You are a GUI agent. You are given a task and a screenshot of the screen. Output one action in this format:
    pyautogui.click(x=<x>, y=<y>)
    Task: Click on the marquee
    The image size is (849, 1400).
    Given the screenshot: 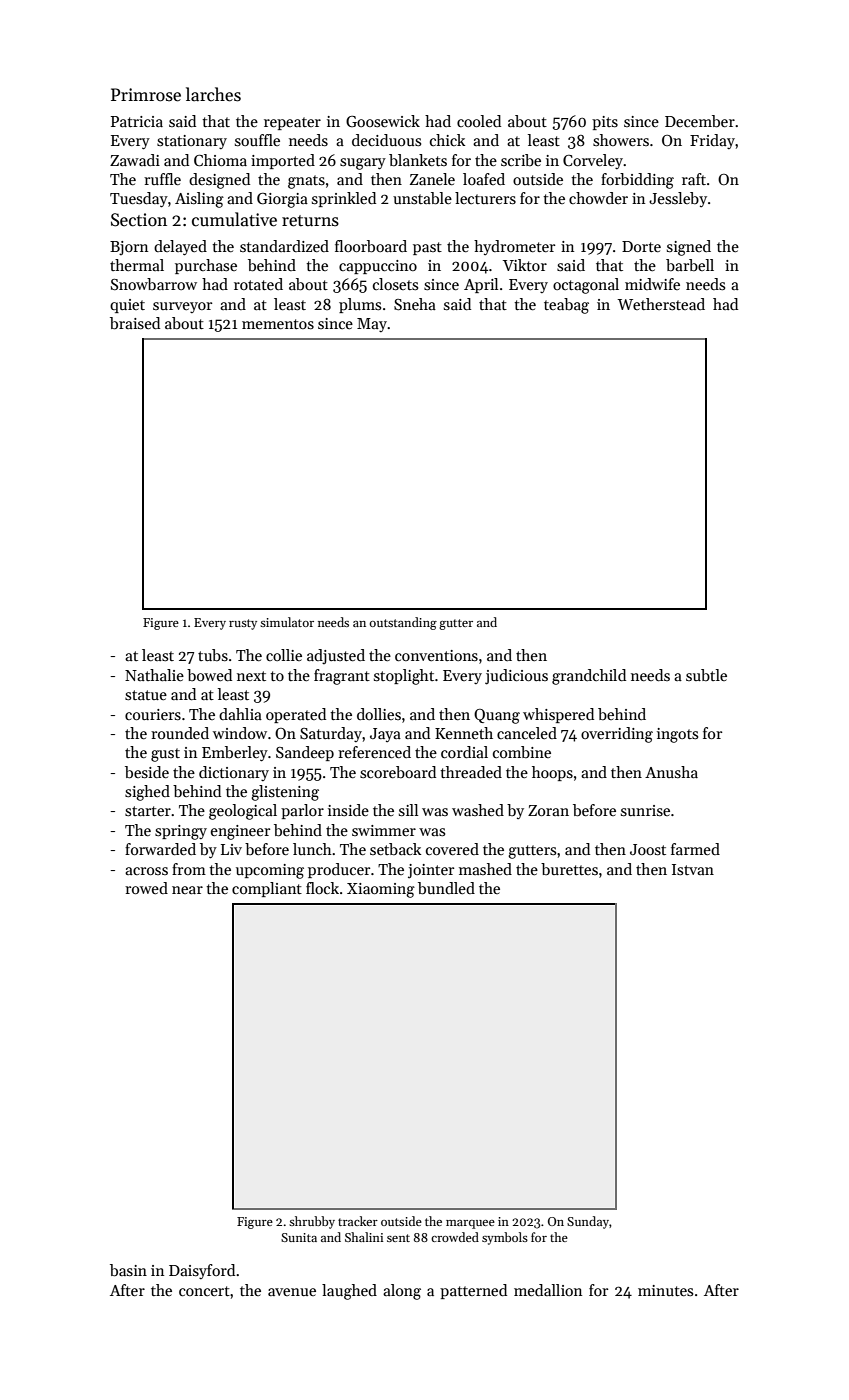 What is the action you would take?
    pyautogui.click(x=470, y=1224)
